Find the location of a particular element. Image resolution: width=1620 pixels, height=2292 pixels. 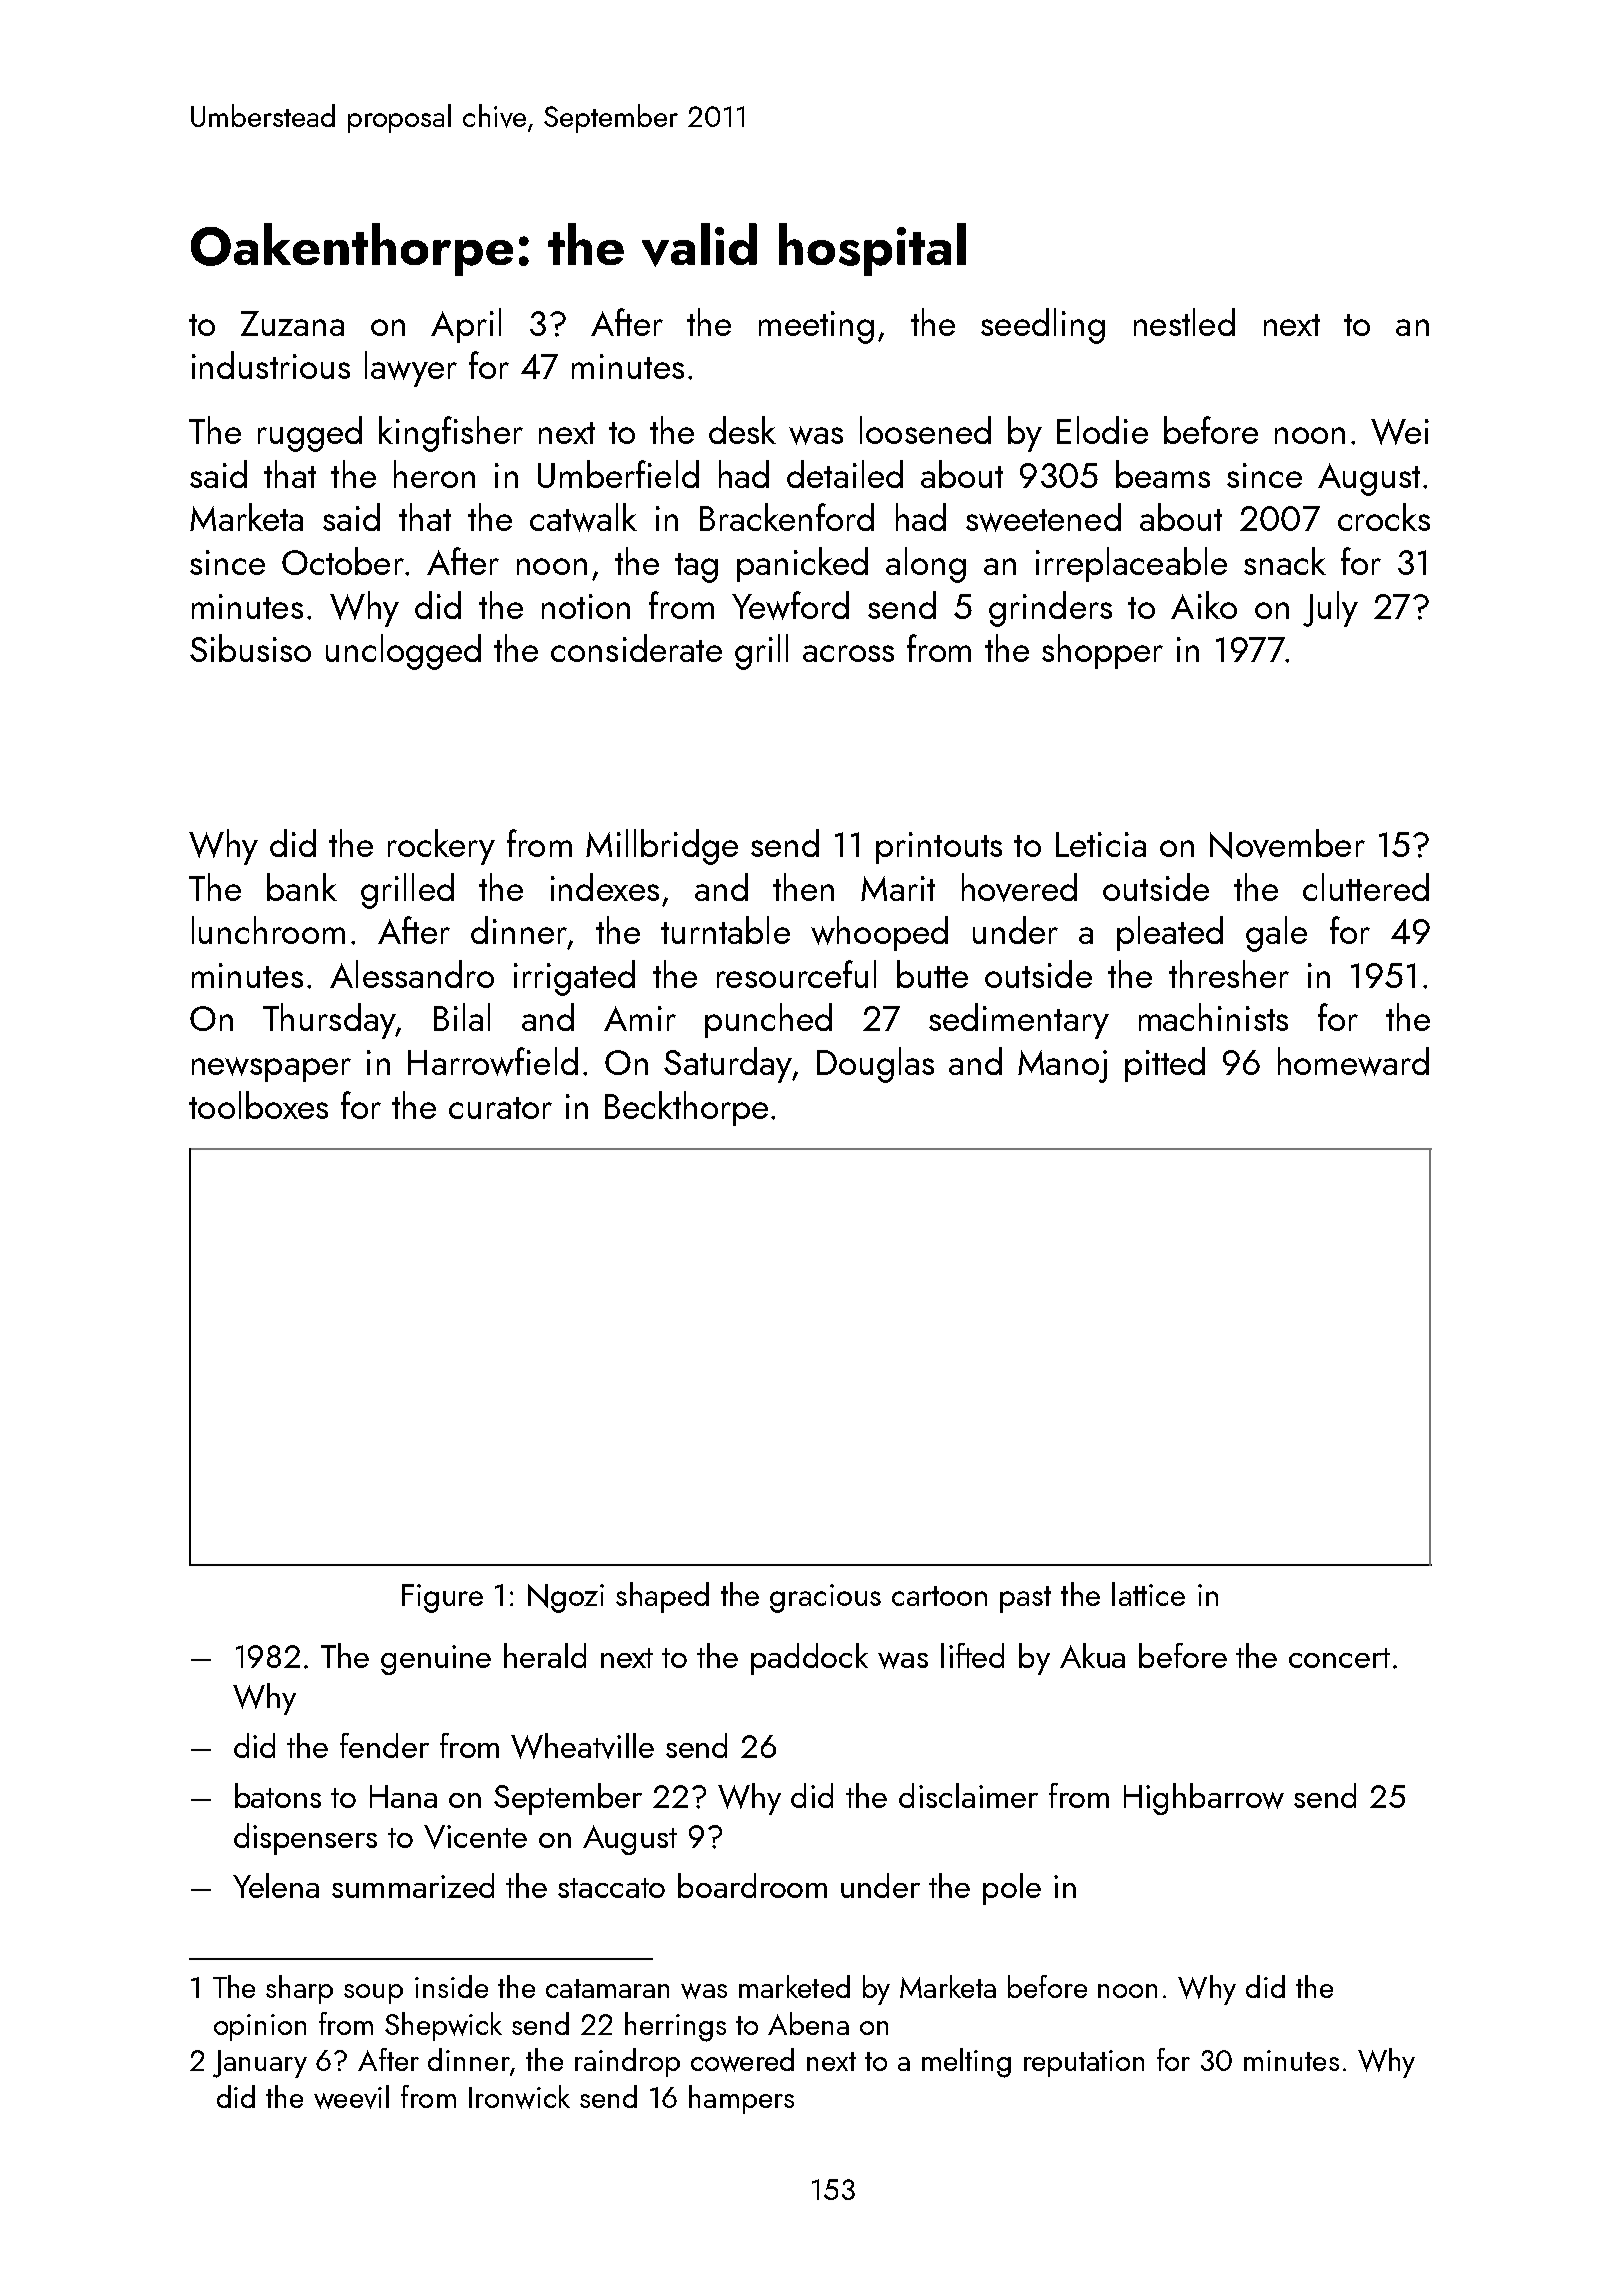

Highbarrow is located at coordinates (1204, 1799).
